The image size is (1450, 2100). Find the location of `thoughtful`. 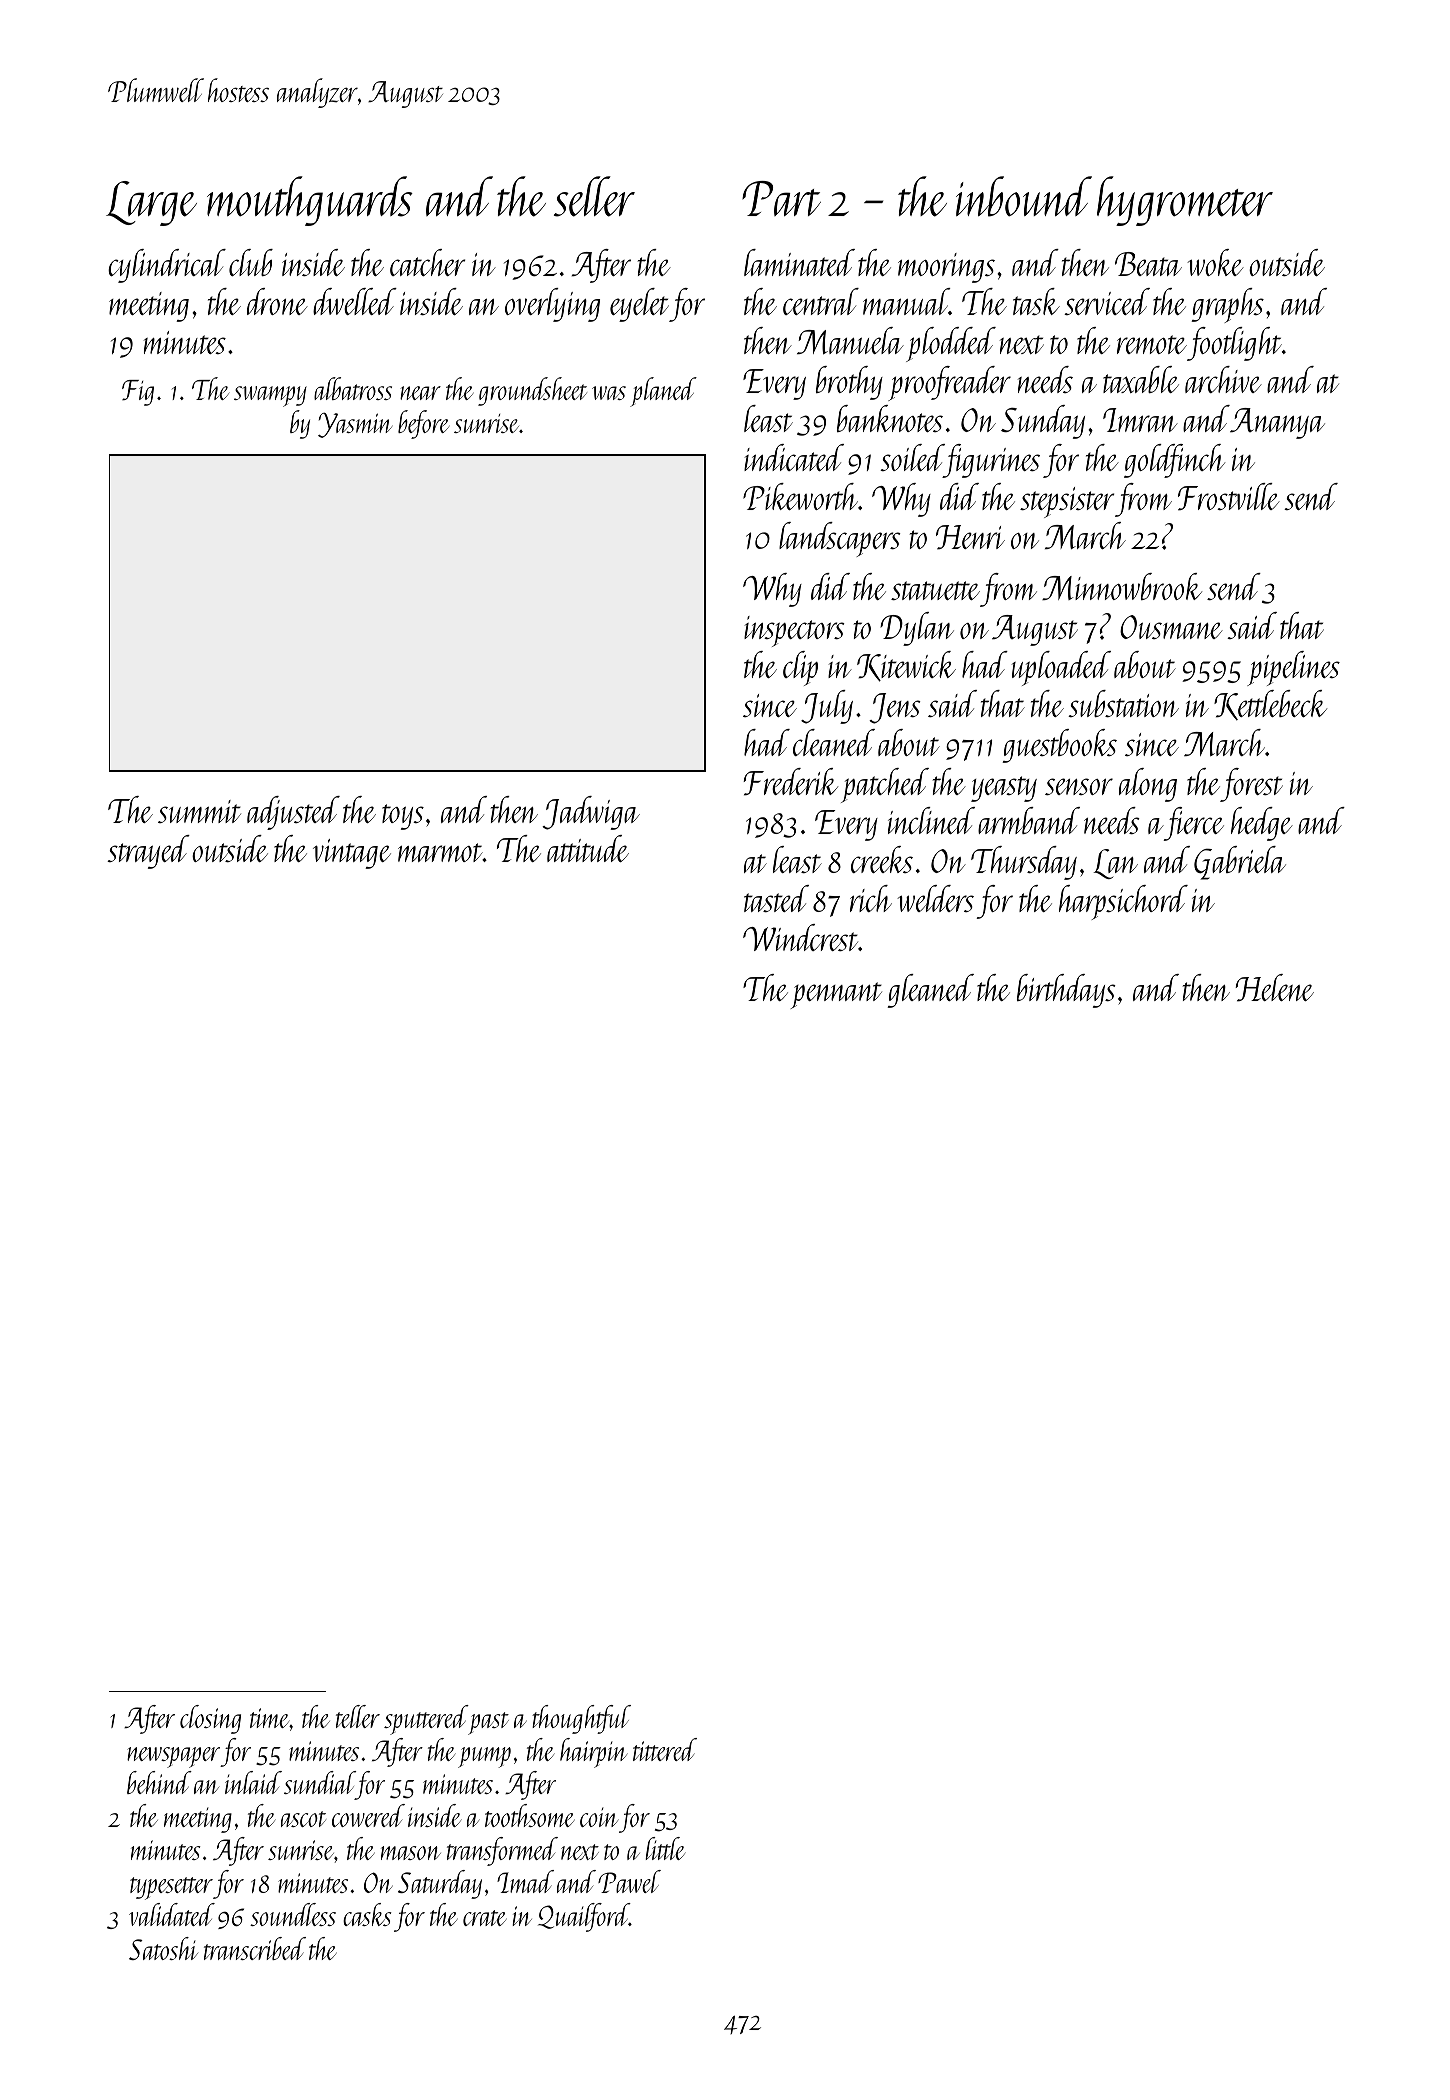

thoughtful is located at coordinates (581, 1719).
